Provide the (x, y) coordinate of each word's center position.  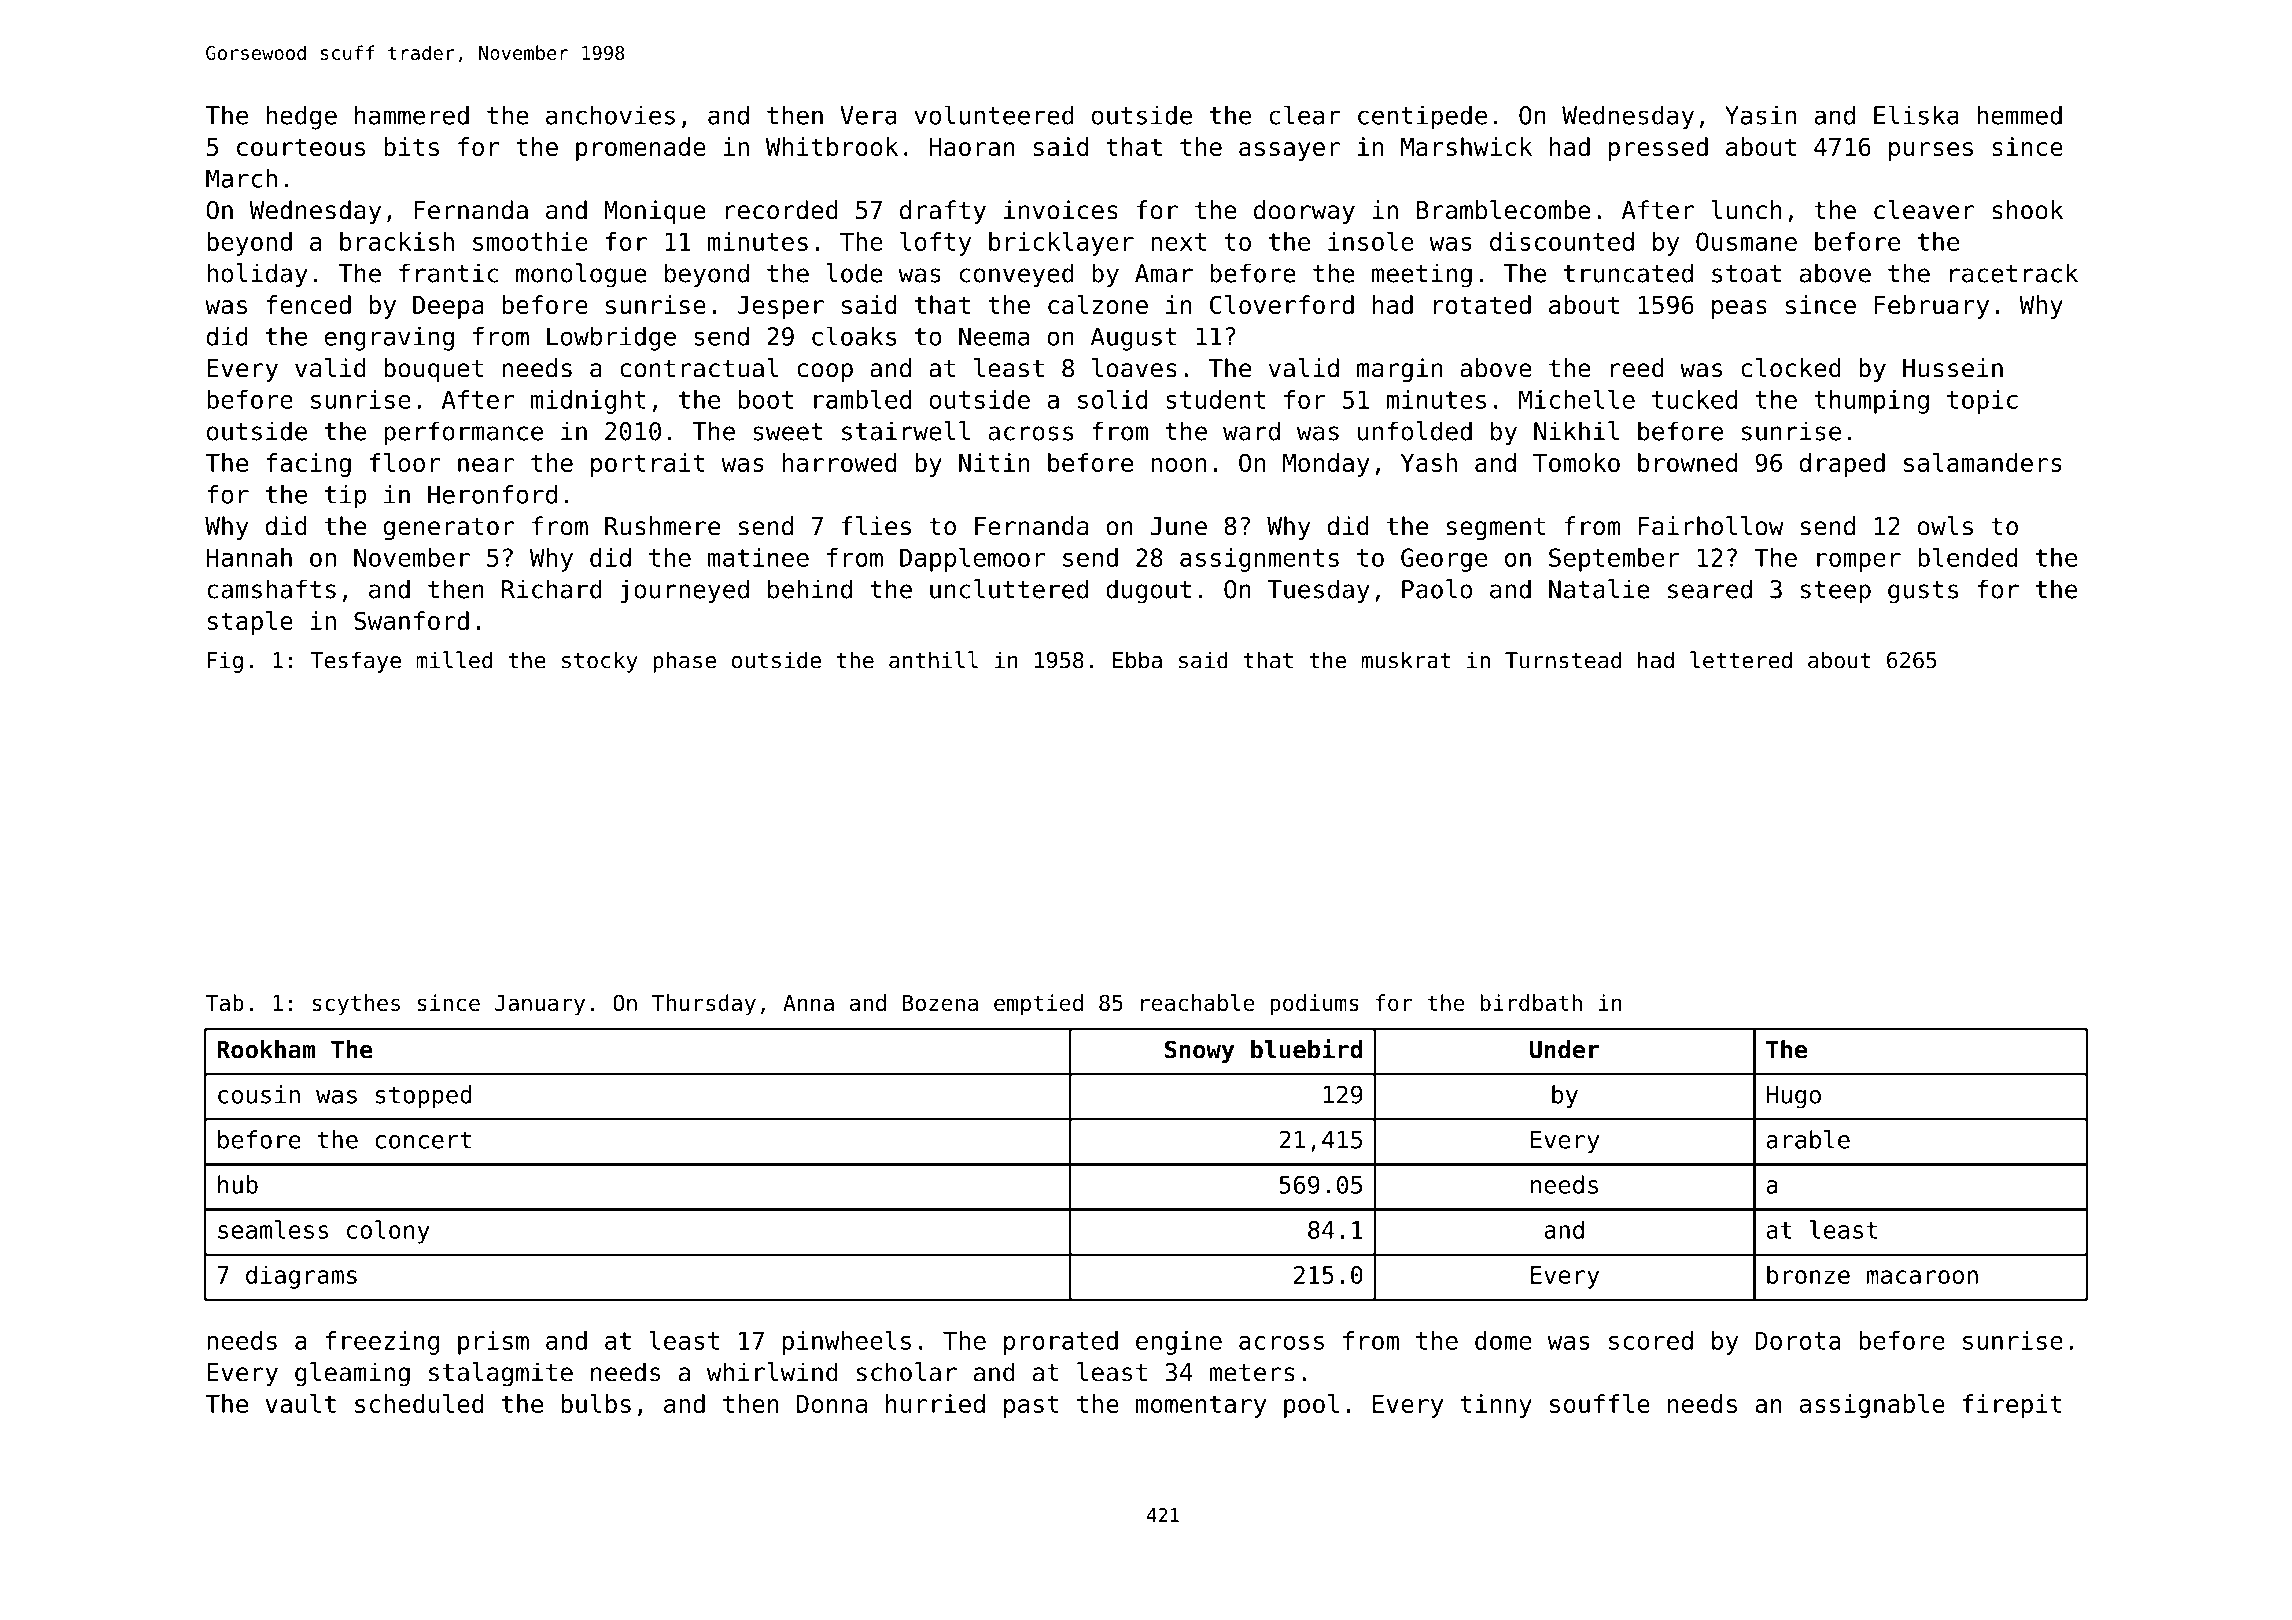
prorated (1061, 1343)
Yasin (1760, 115)
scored (1651, 1340)
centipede (1422, 117)
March (241, 178)
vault (301, 1403)
